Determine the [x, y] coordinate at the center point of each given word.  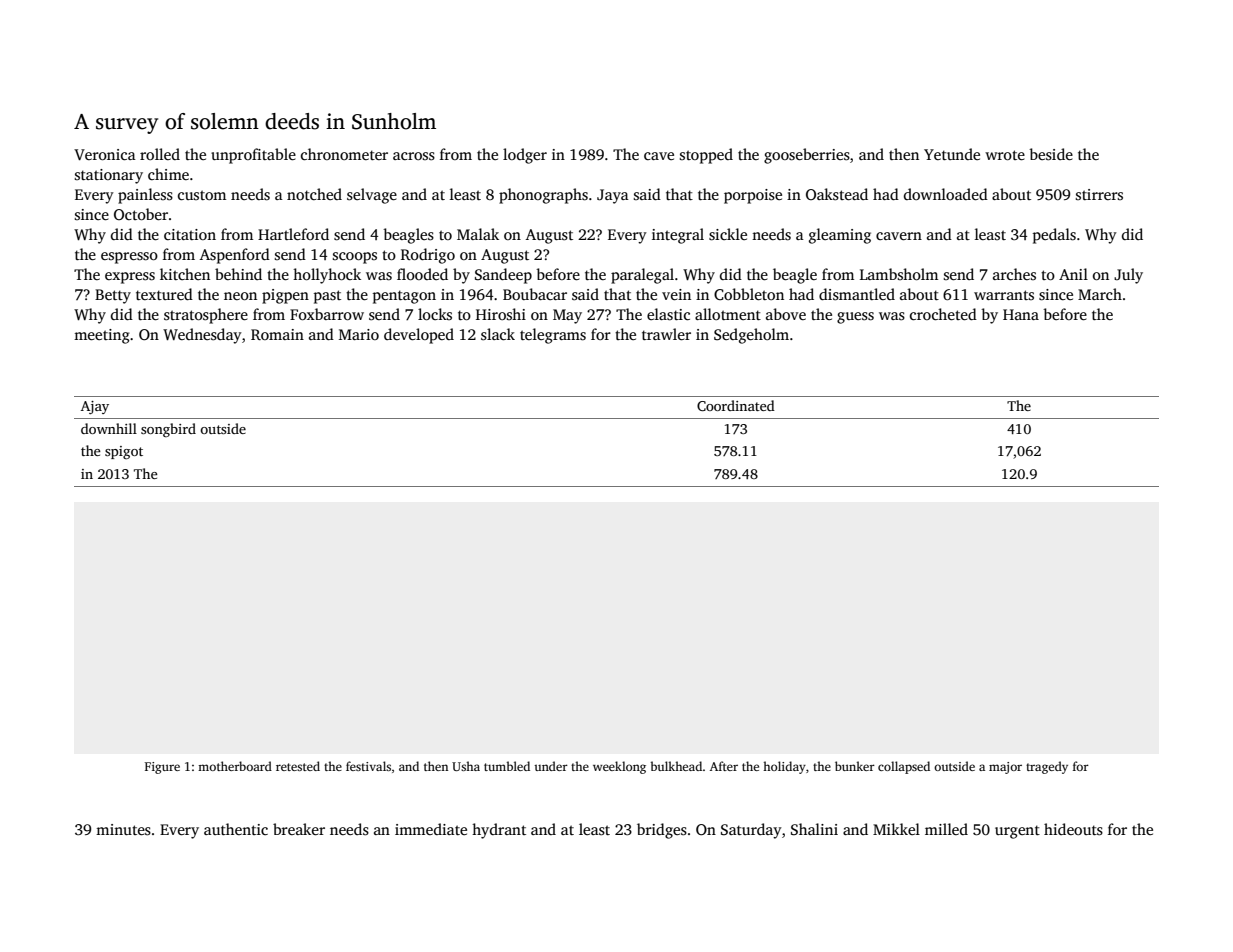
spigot [124, 452]
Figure [162, 768]
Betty [113, 296]
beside [1051, 154]
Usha [466, 766]
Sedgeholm [751, 336]
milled [946, 829]
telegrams [553, 336]
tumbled [507, 766]
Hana [1021, 314]
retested [298, 766]
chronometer [344, 154]
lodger [525, 156]
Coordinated [736, 405]
